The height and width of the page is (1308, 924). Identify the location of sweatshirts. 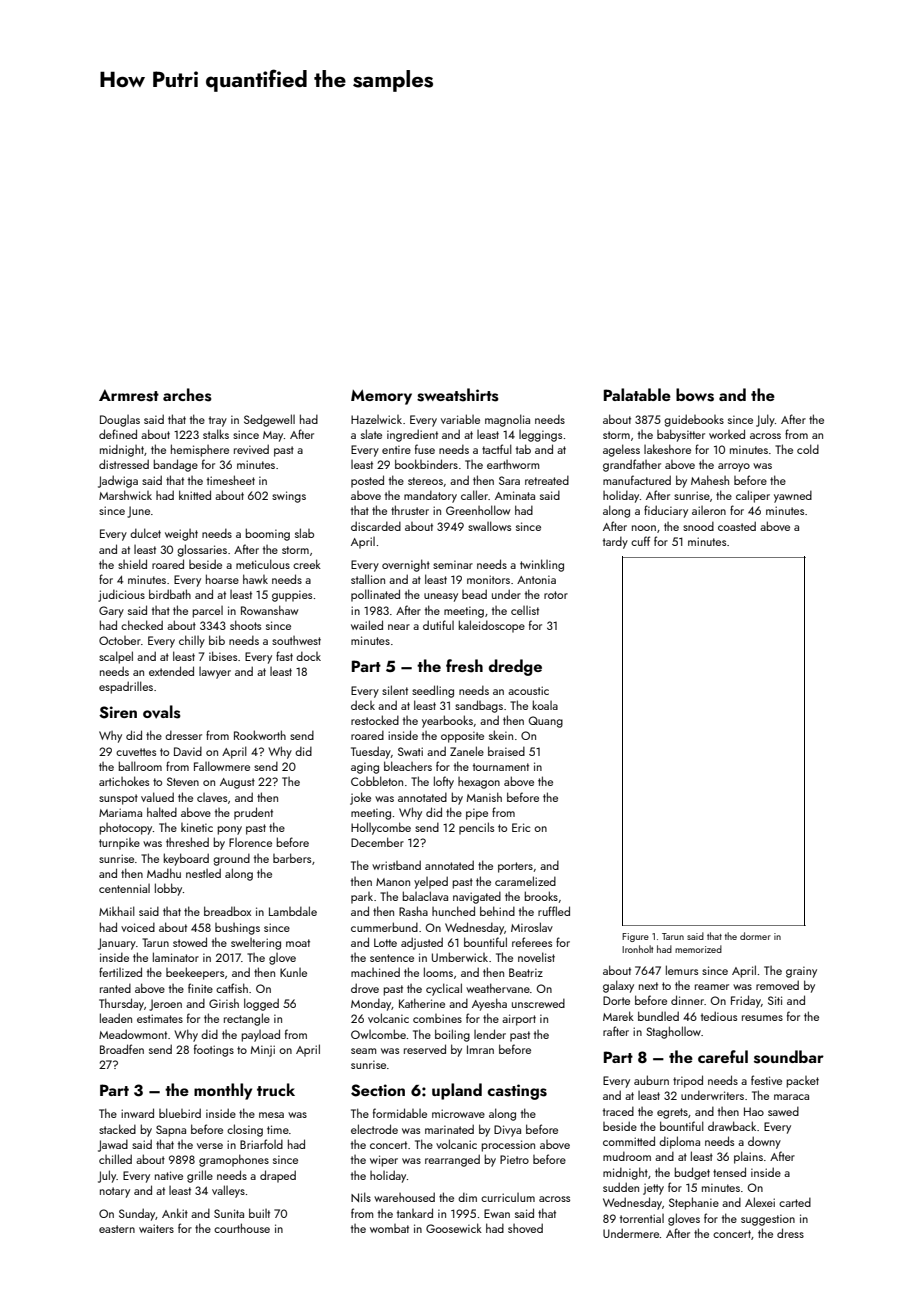
(458, 395).
